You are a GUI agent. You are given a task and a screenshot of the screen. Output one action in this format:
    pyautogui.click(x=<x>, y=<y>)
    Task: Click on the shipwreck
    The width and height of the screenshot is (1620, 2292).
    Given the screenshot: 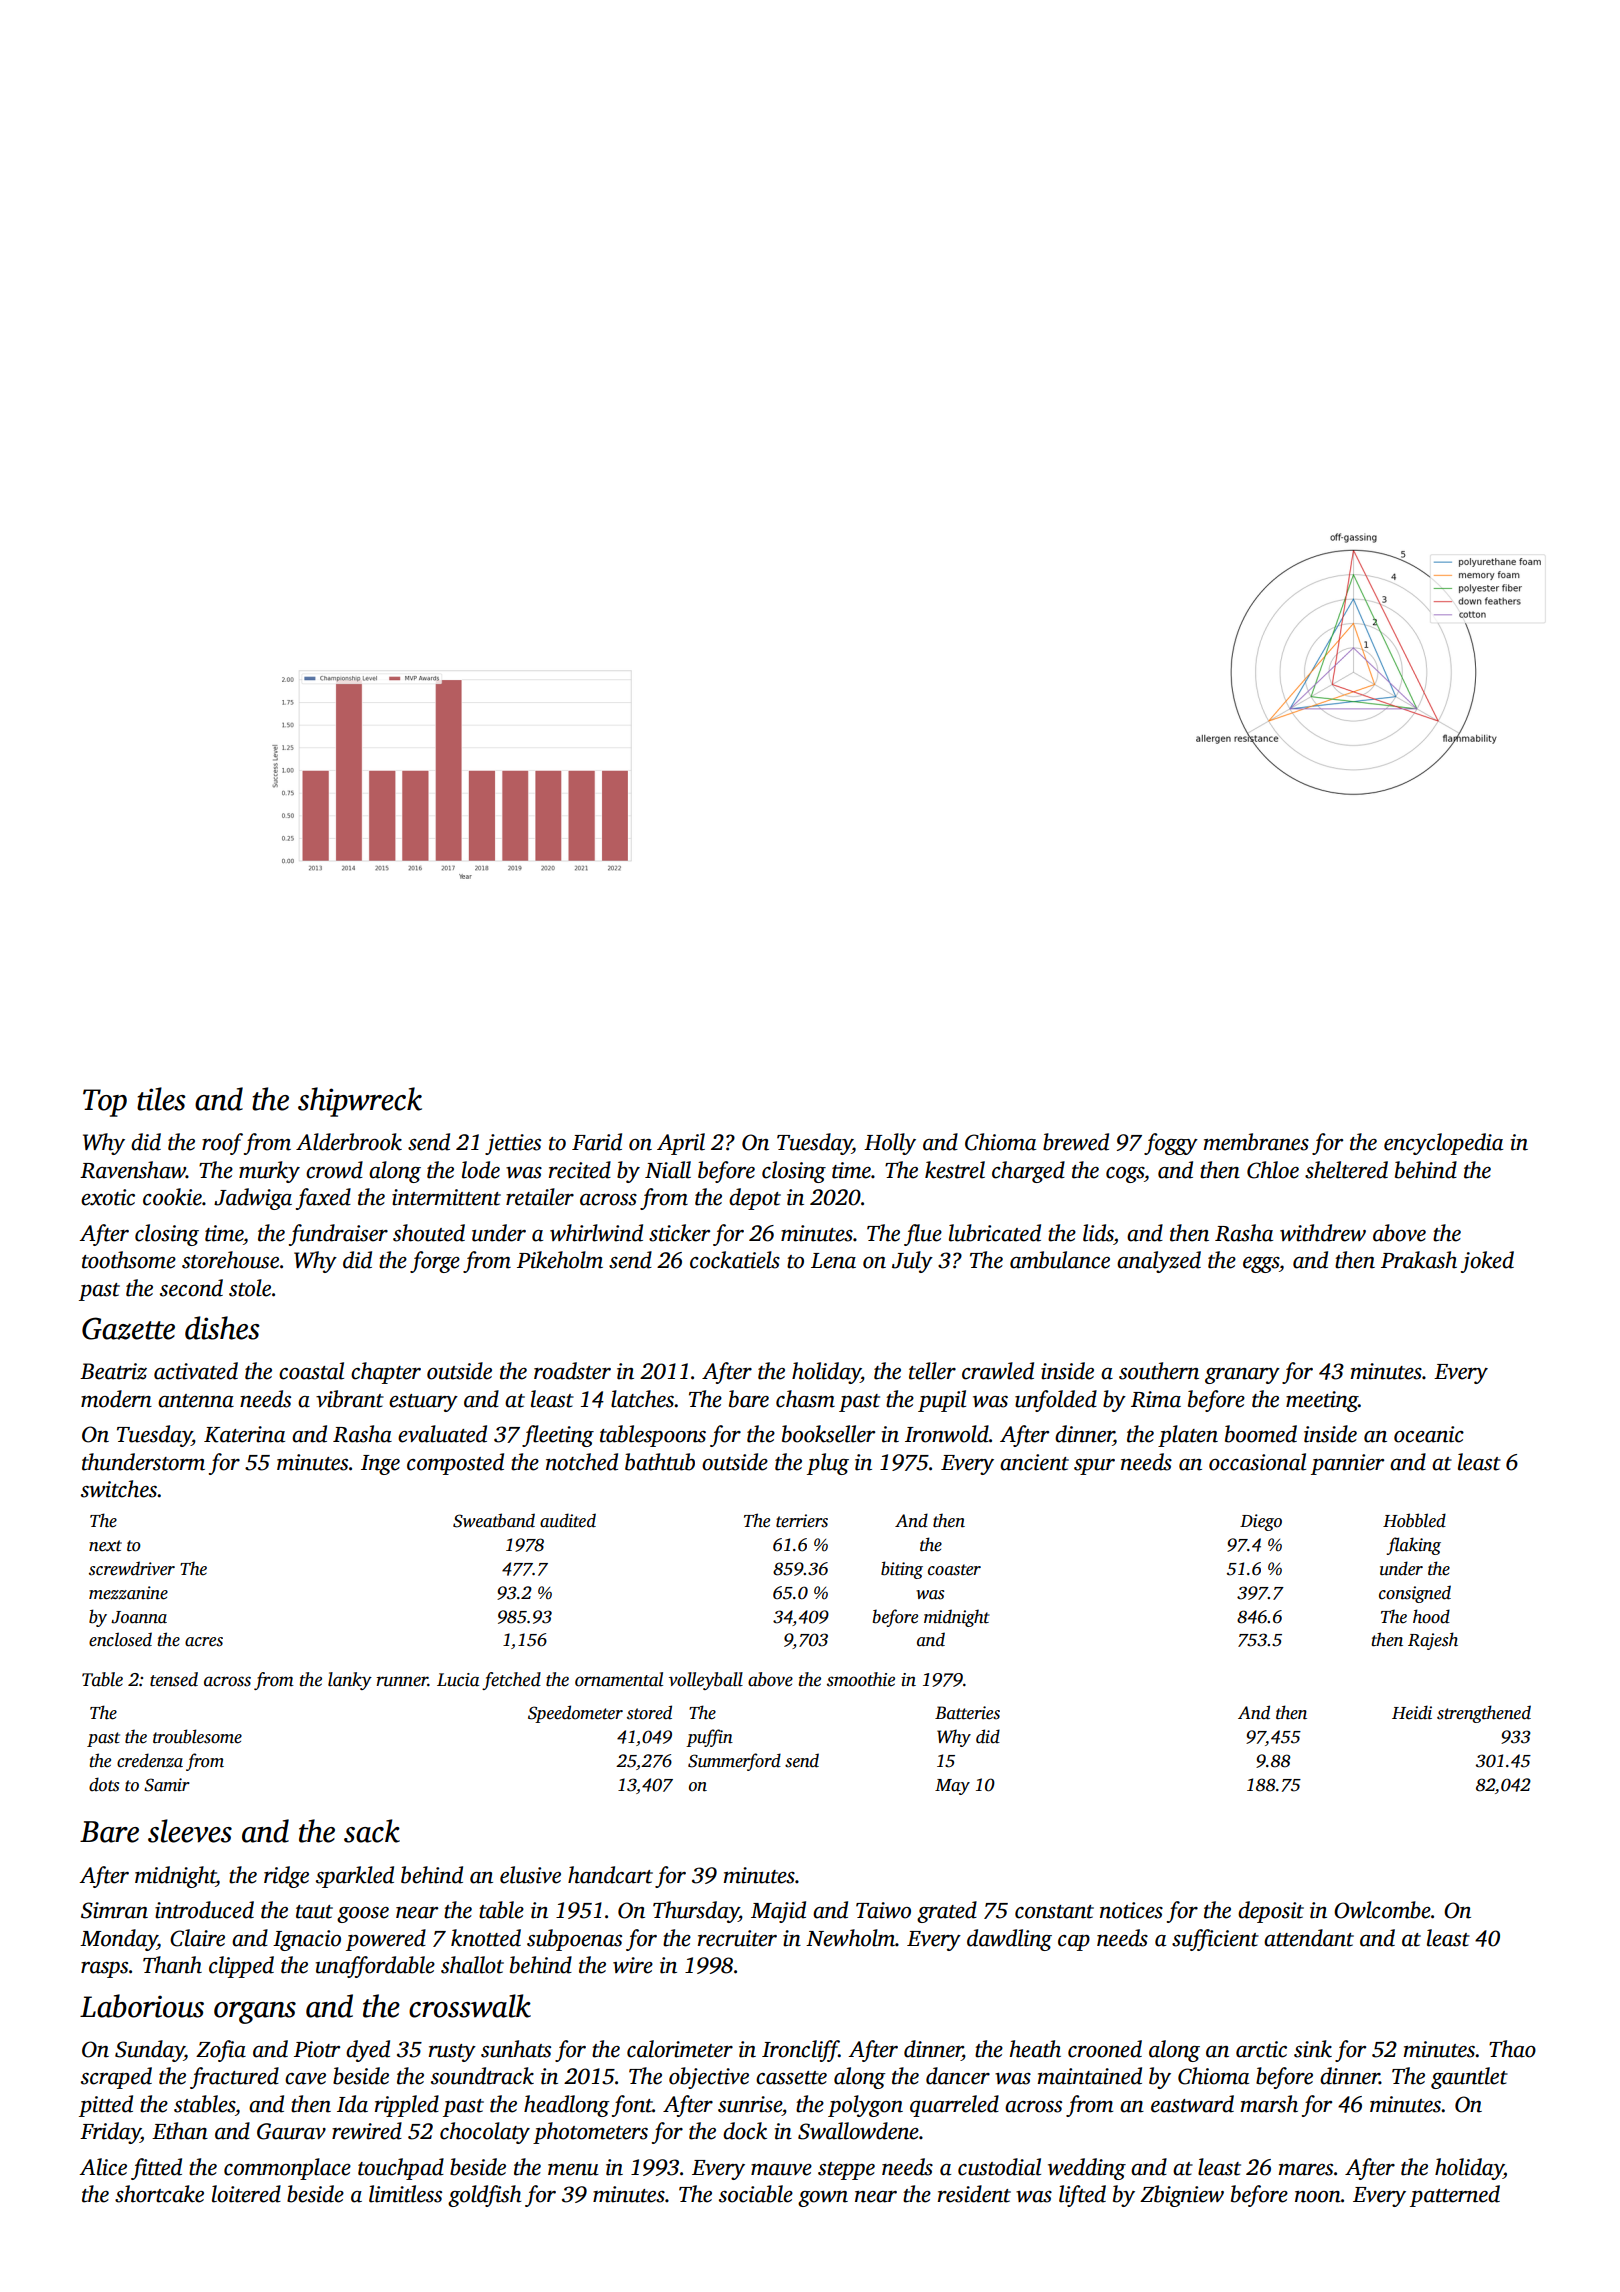 What is the action you would take?
    pyautogui.click(x=360, y=1102)
